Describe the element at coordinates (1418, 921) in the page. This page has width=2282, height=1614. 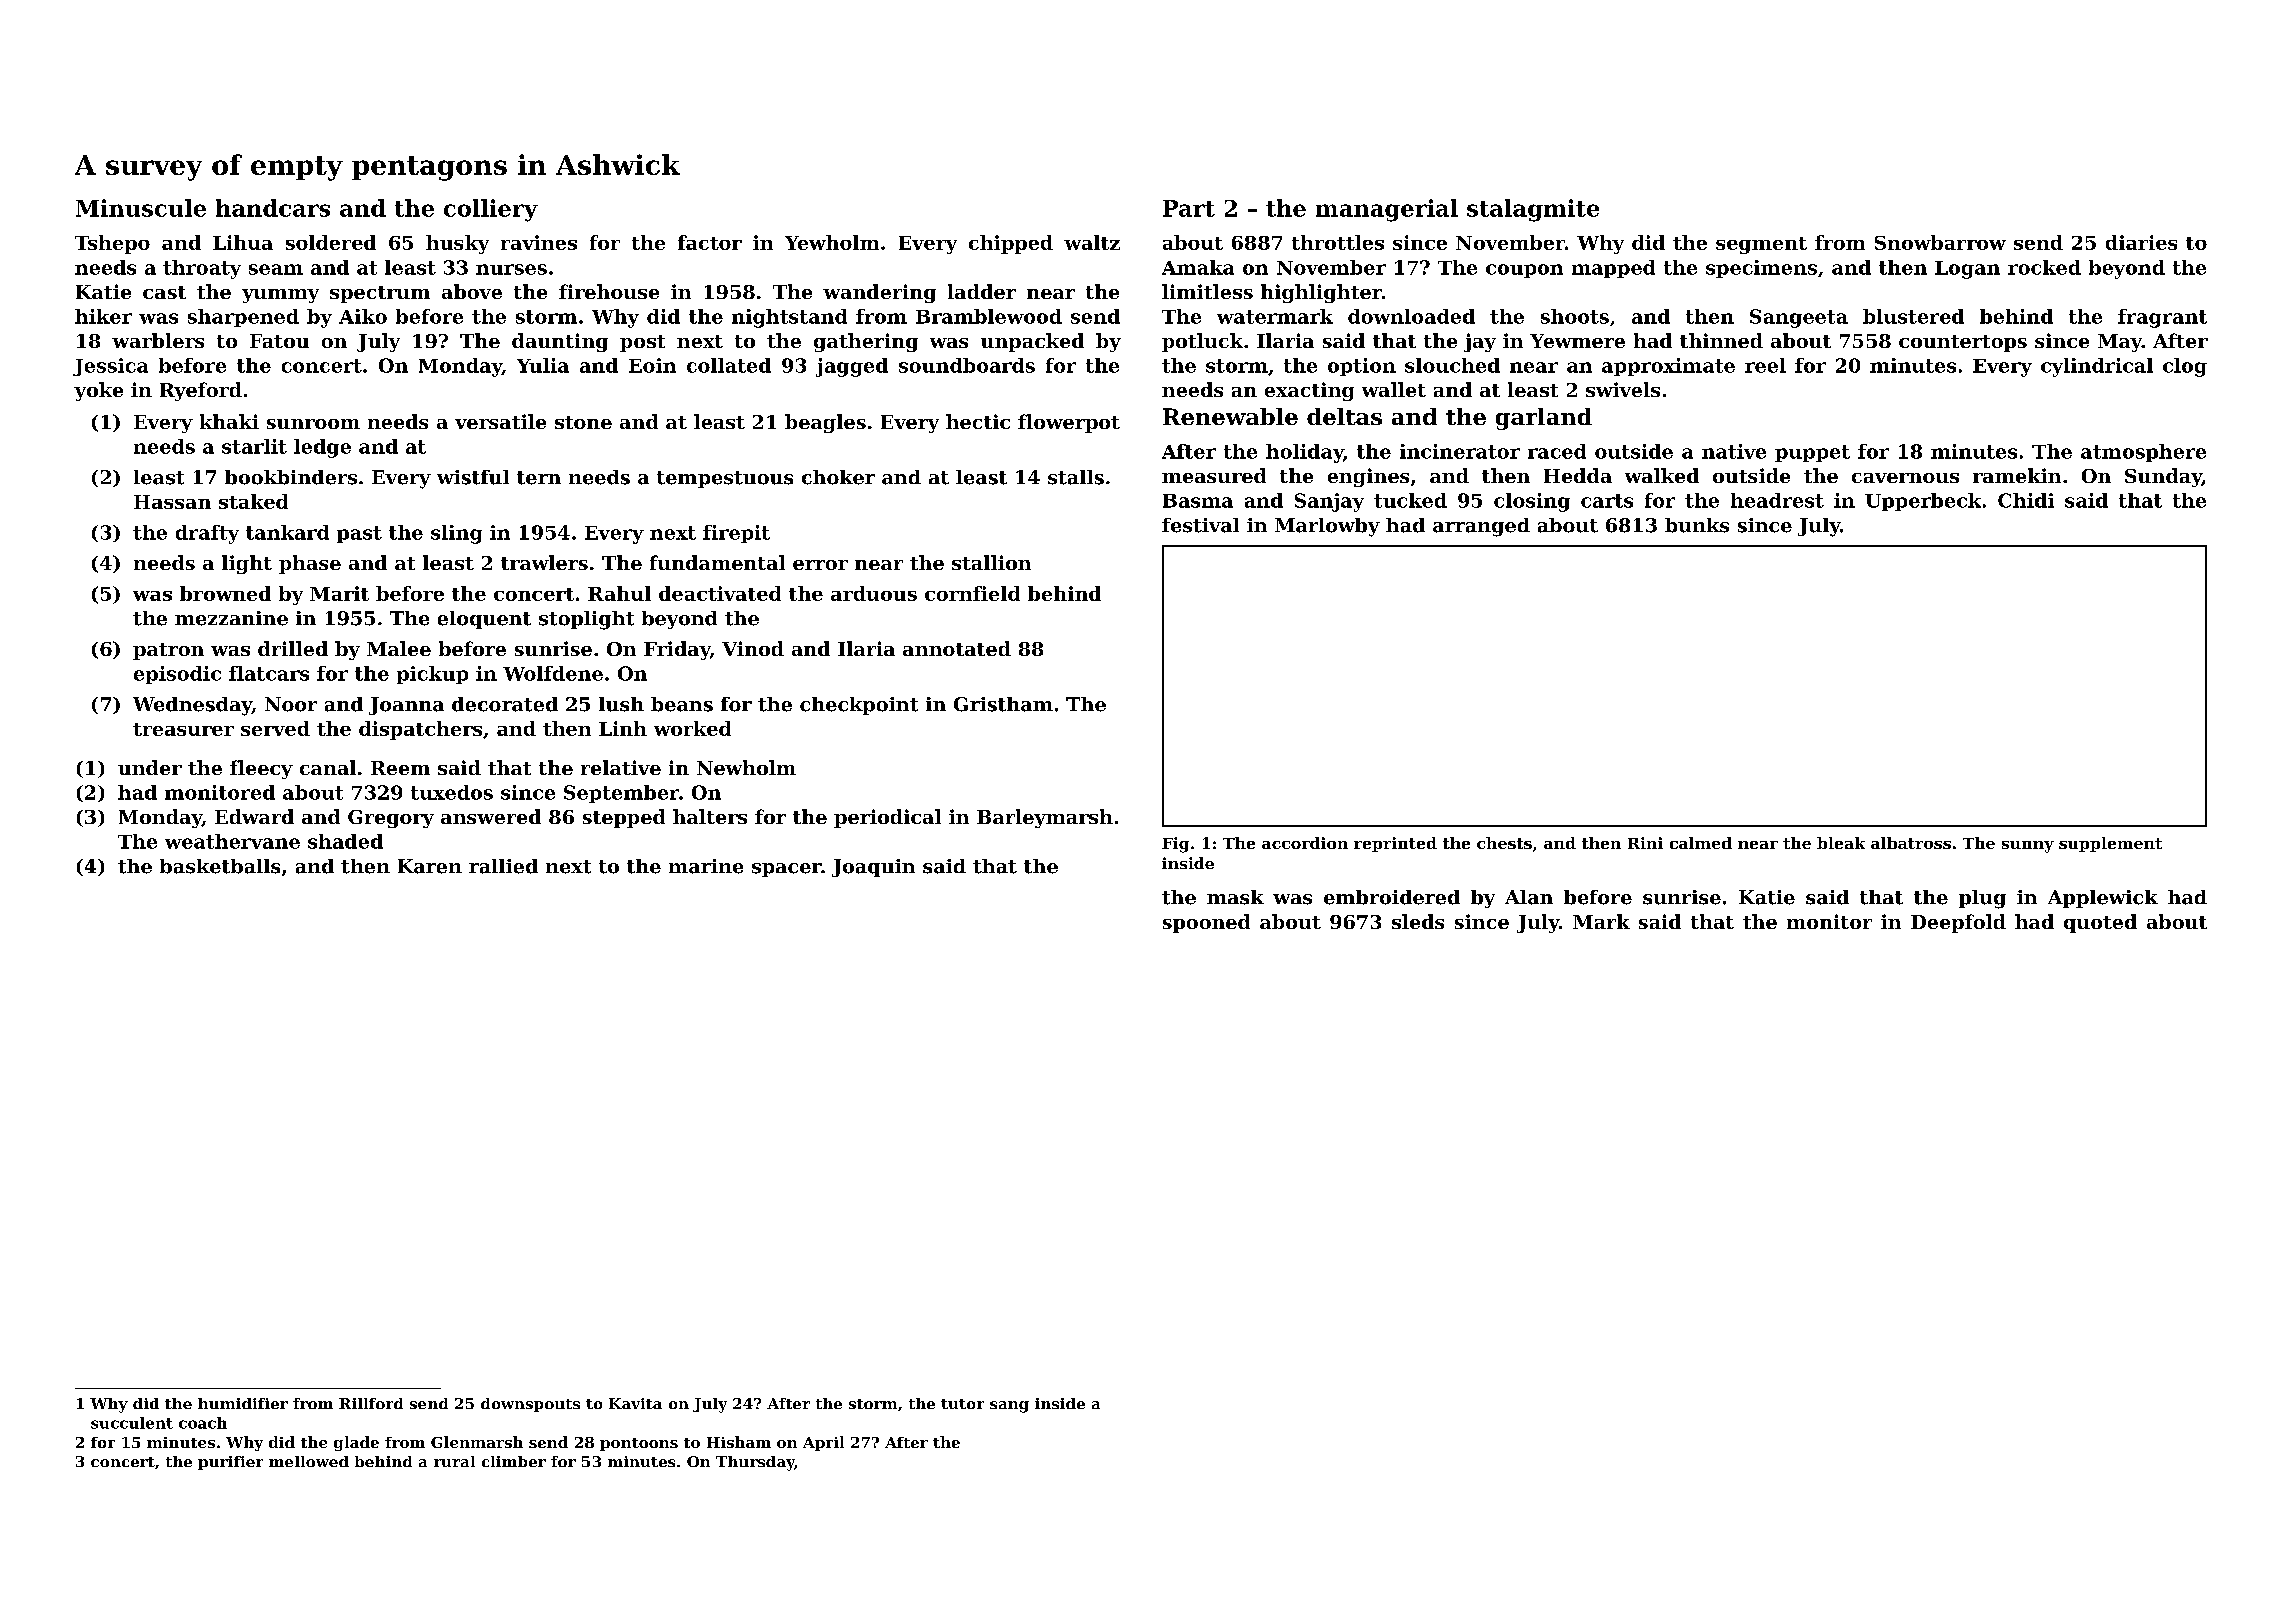
I see `sleds` at that location.
